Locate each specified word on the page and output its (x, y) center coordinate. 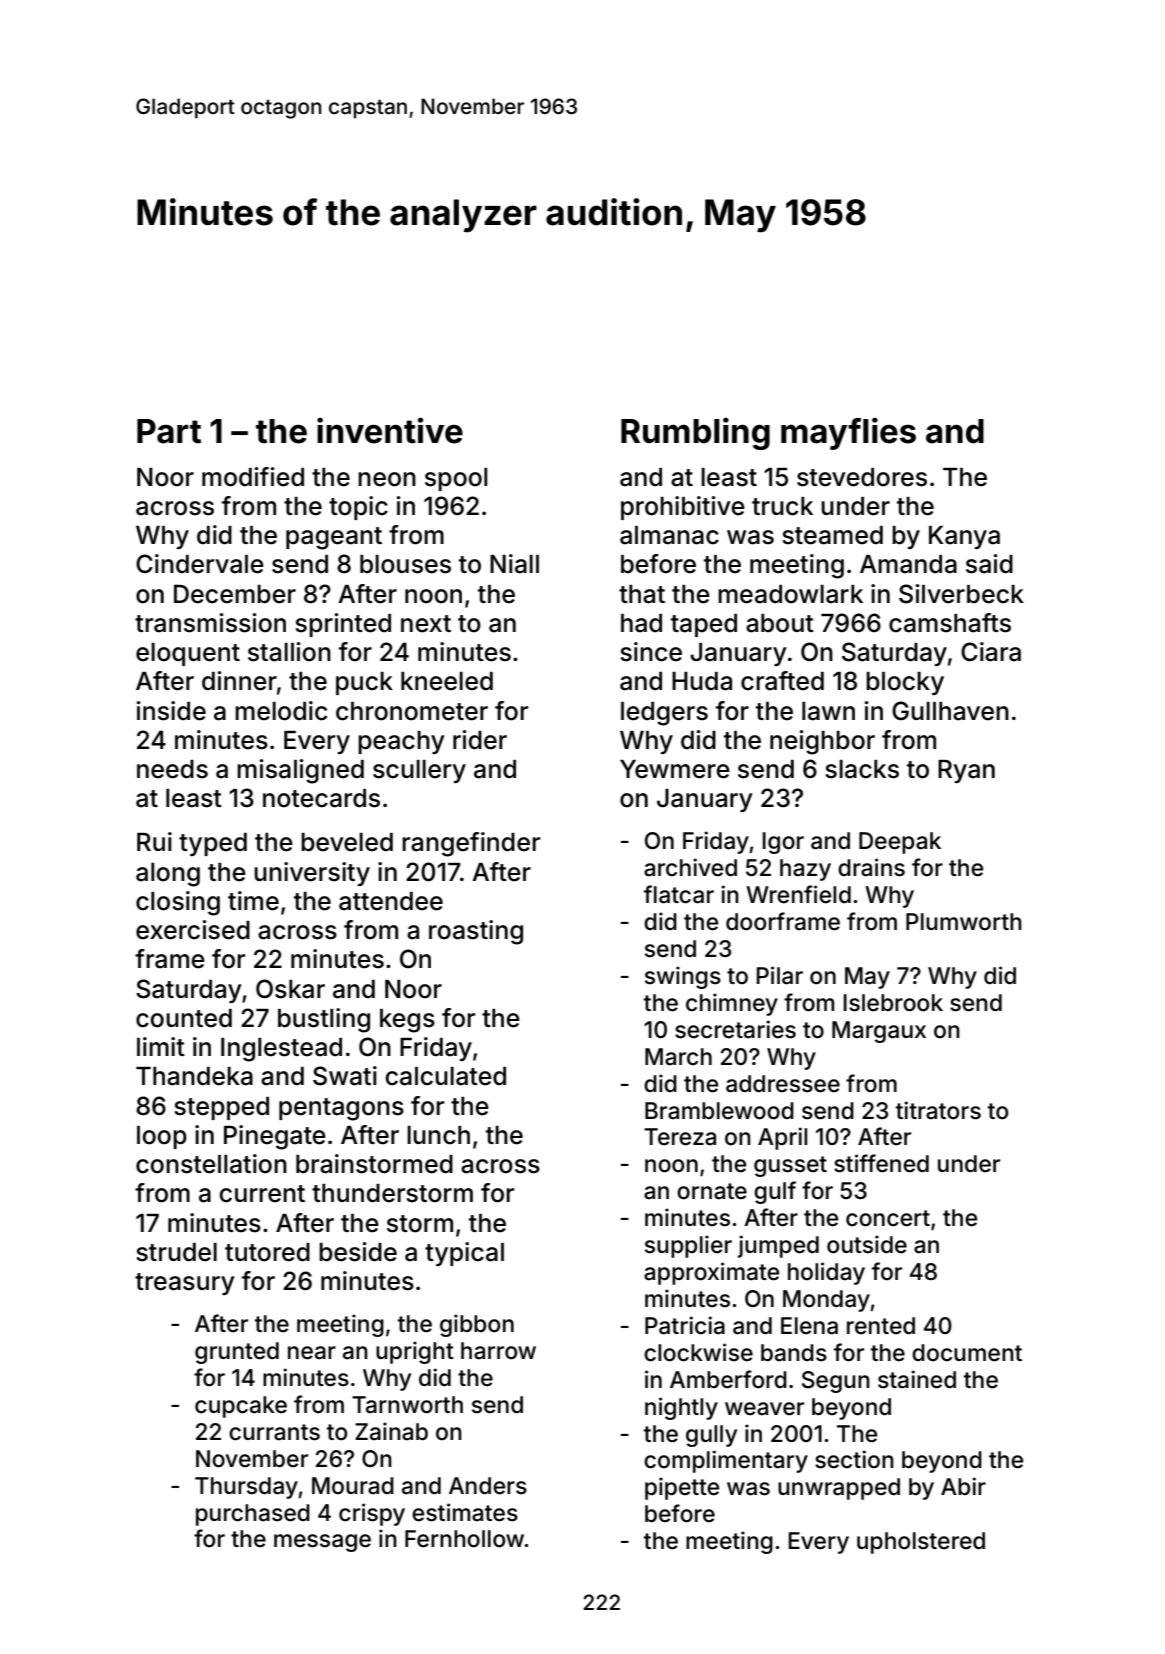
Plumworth (964, 922)
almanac (669, 535)
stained (917, 1379)
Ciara (991, 652)
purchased (253, 1515)
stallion (289, 652)
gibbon (477, 1325)
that (642, 594)
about (780, 623)
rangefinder (471, 844)
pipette (682, 1488)
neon (387, 479)
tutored (267, 1252)
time (253, 901)
